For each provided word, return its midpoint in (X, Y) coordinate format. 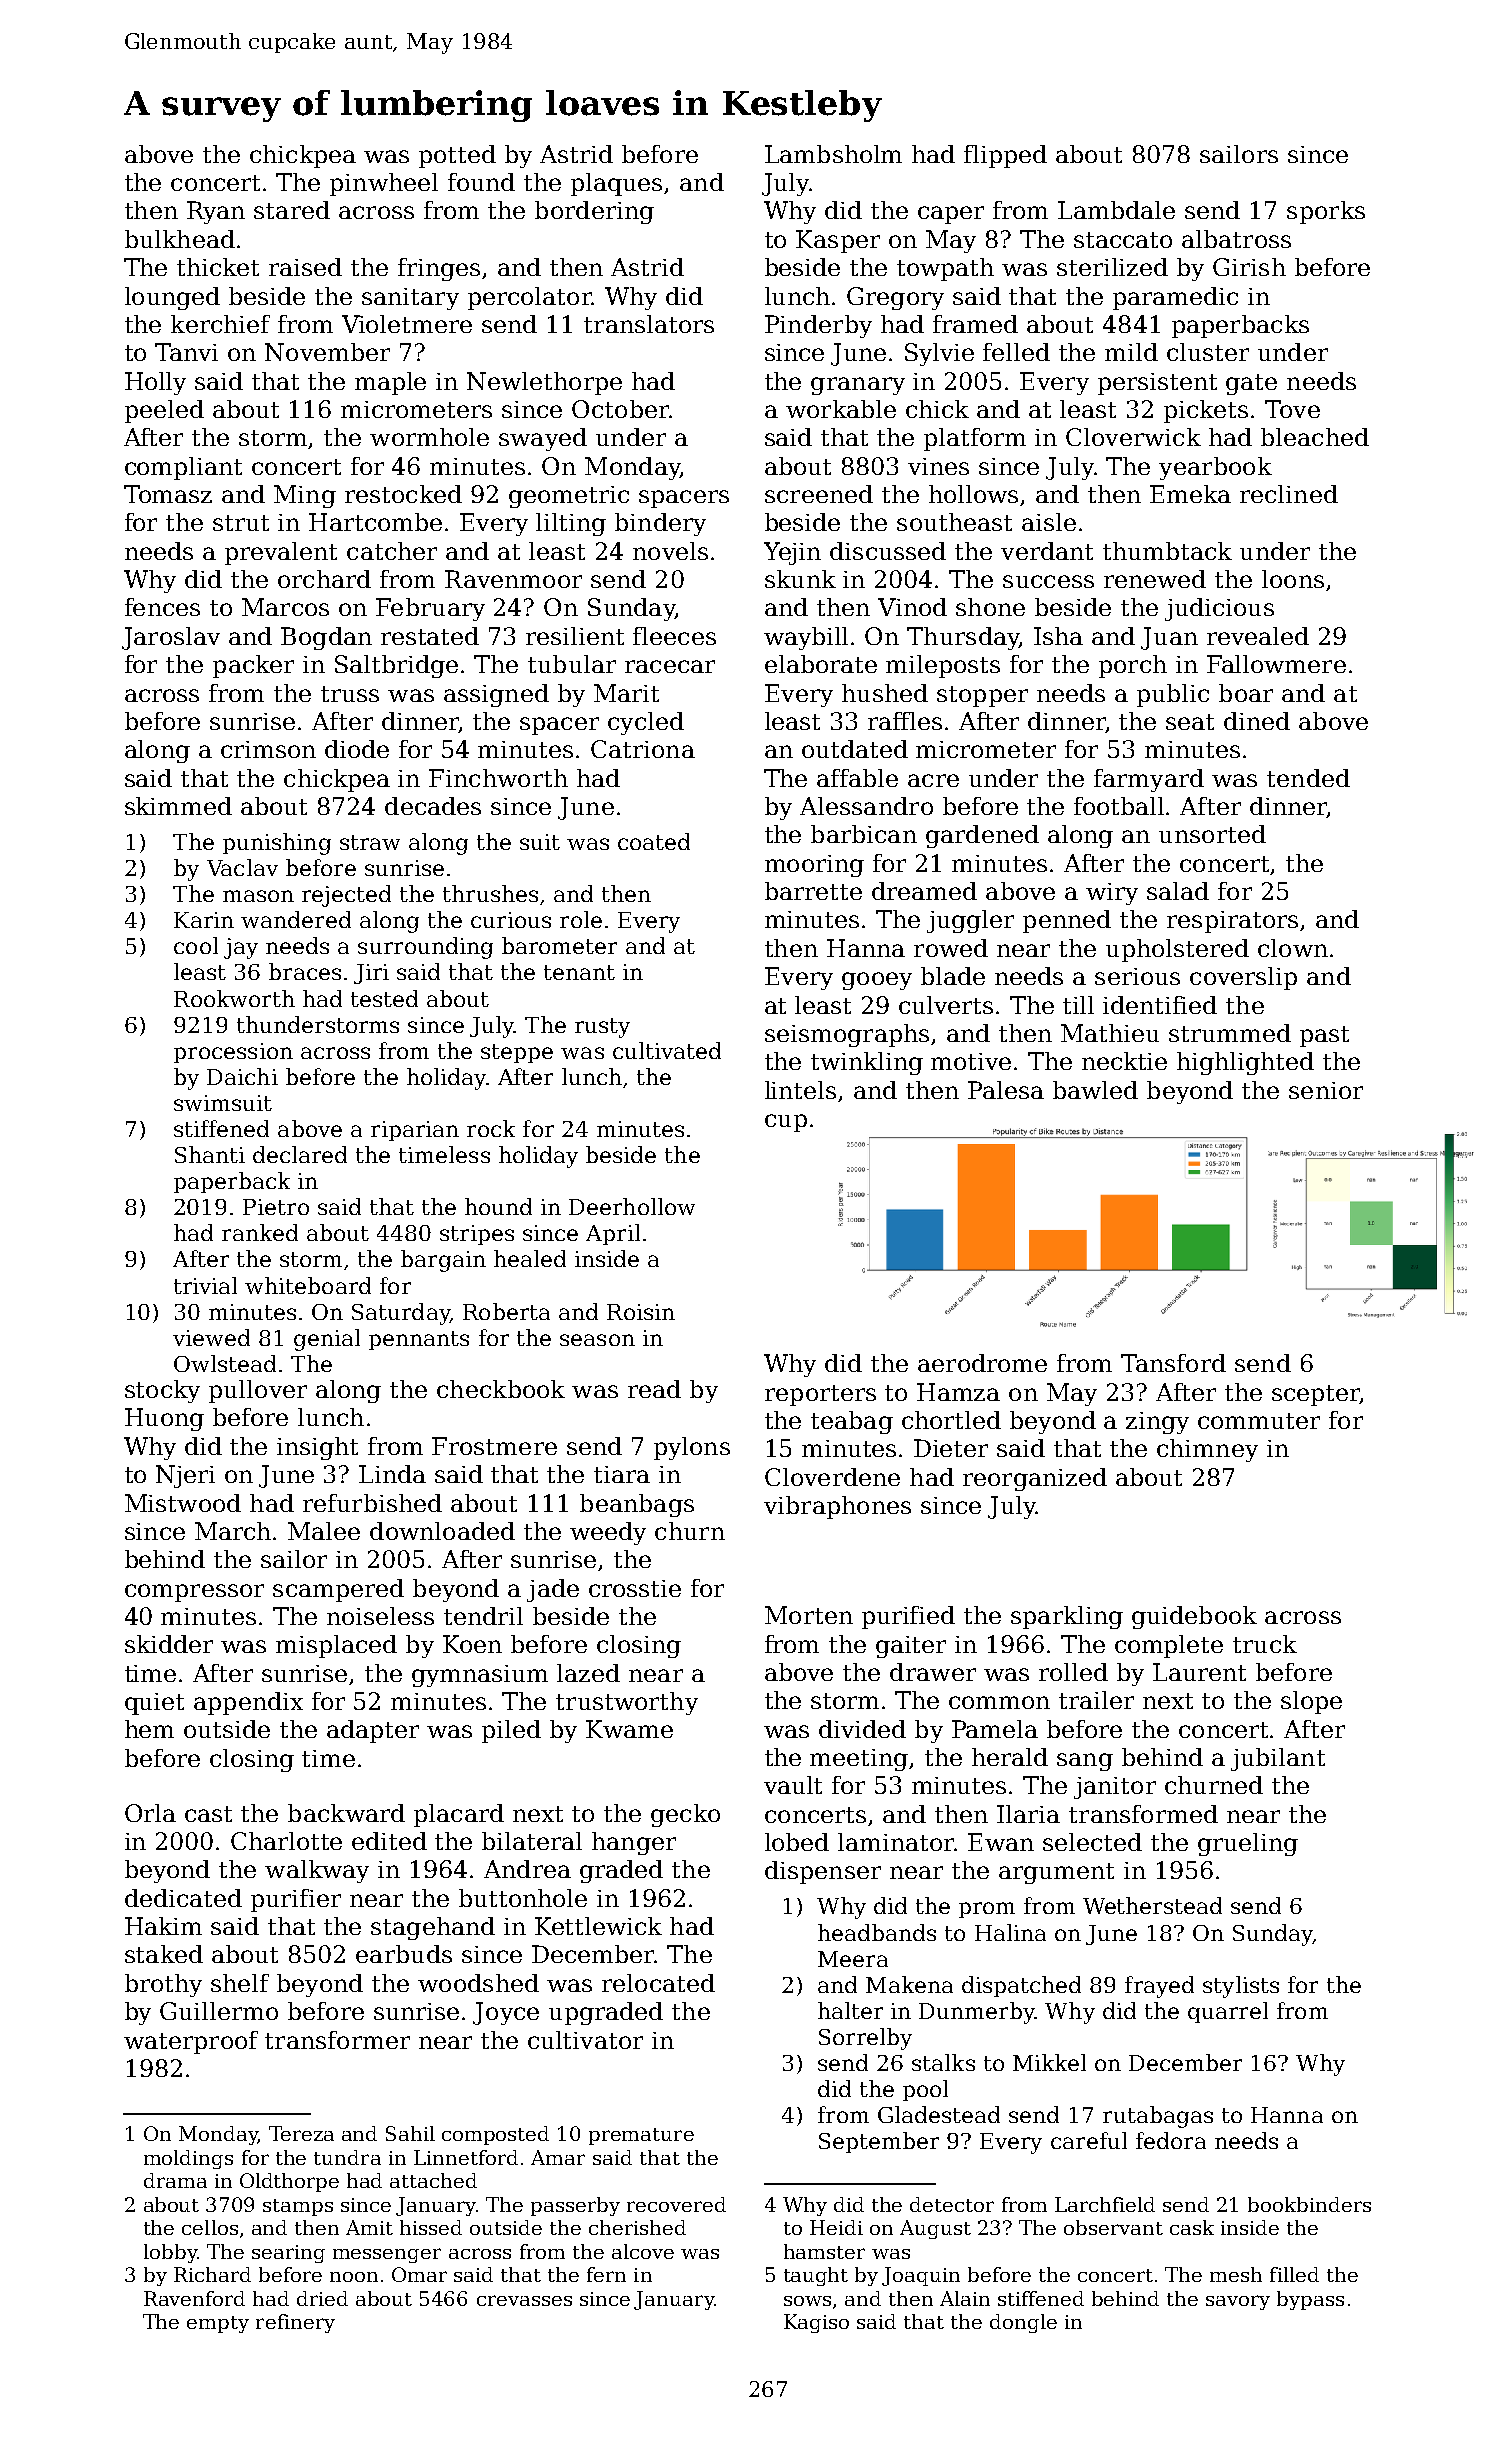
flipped (1005, 156)
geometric (569, 497)
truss (350, 694)
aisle (1049, 522)
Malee (324, 1531)
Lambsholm (833, 154)
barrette (813, 891)
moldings (188, 2159)
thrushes (490, 893)
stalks (943, 2062)
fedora (1171, 2140)
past (1324, 1036)
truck (1265, 1644)
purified (908, 1617)
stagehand (433, 1928)
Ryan (216, 212)
